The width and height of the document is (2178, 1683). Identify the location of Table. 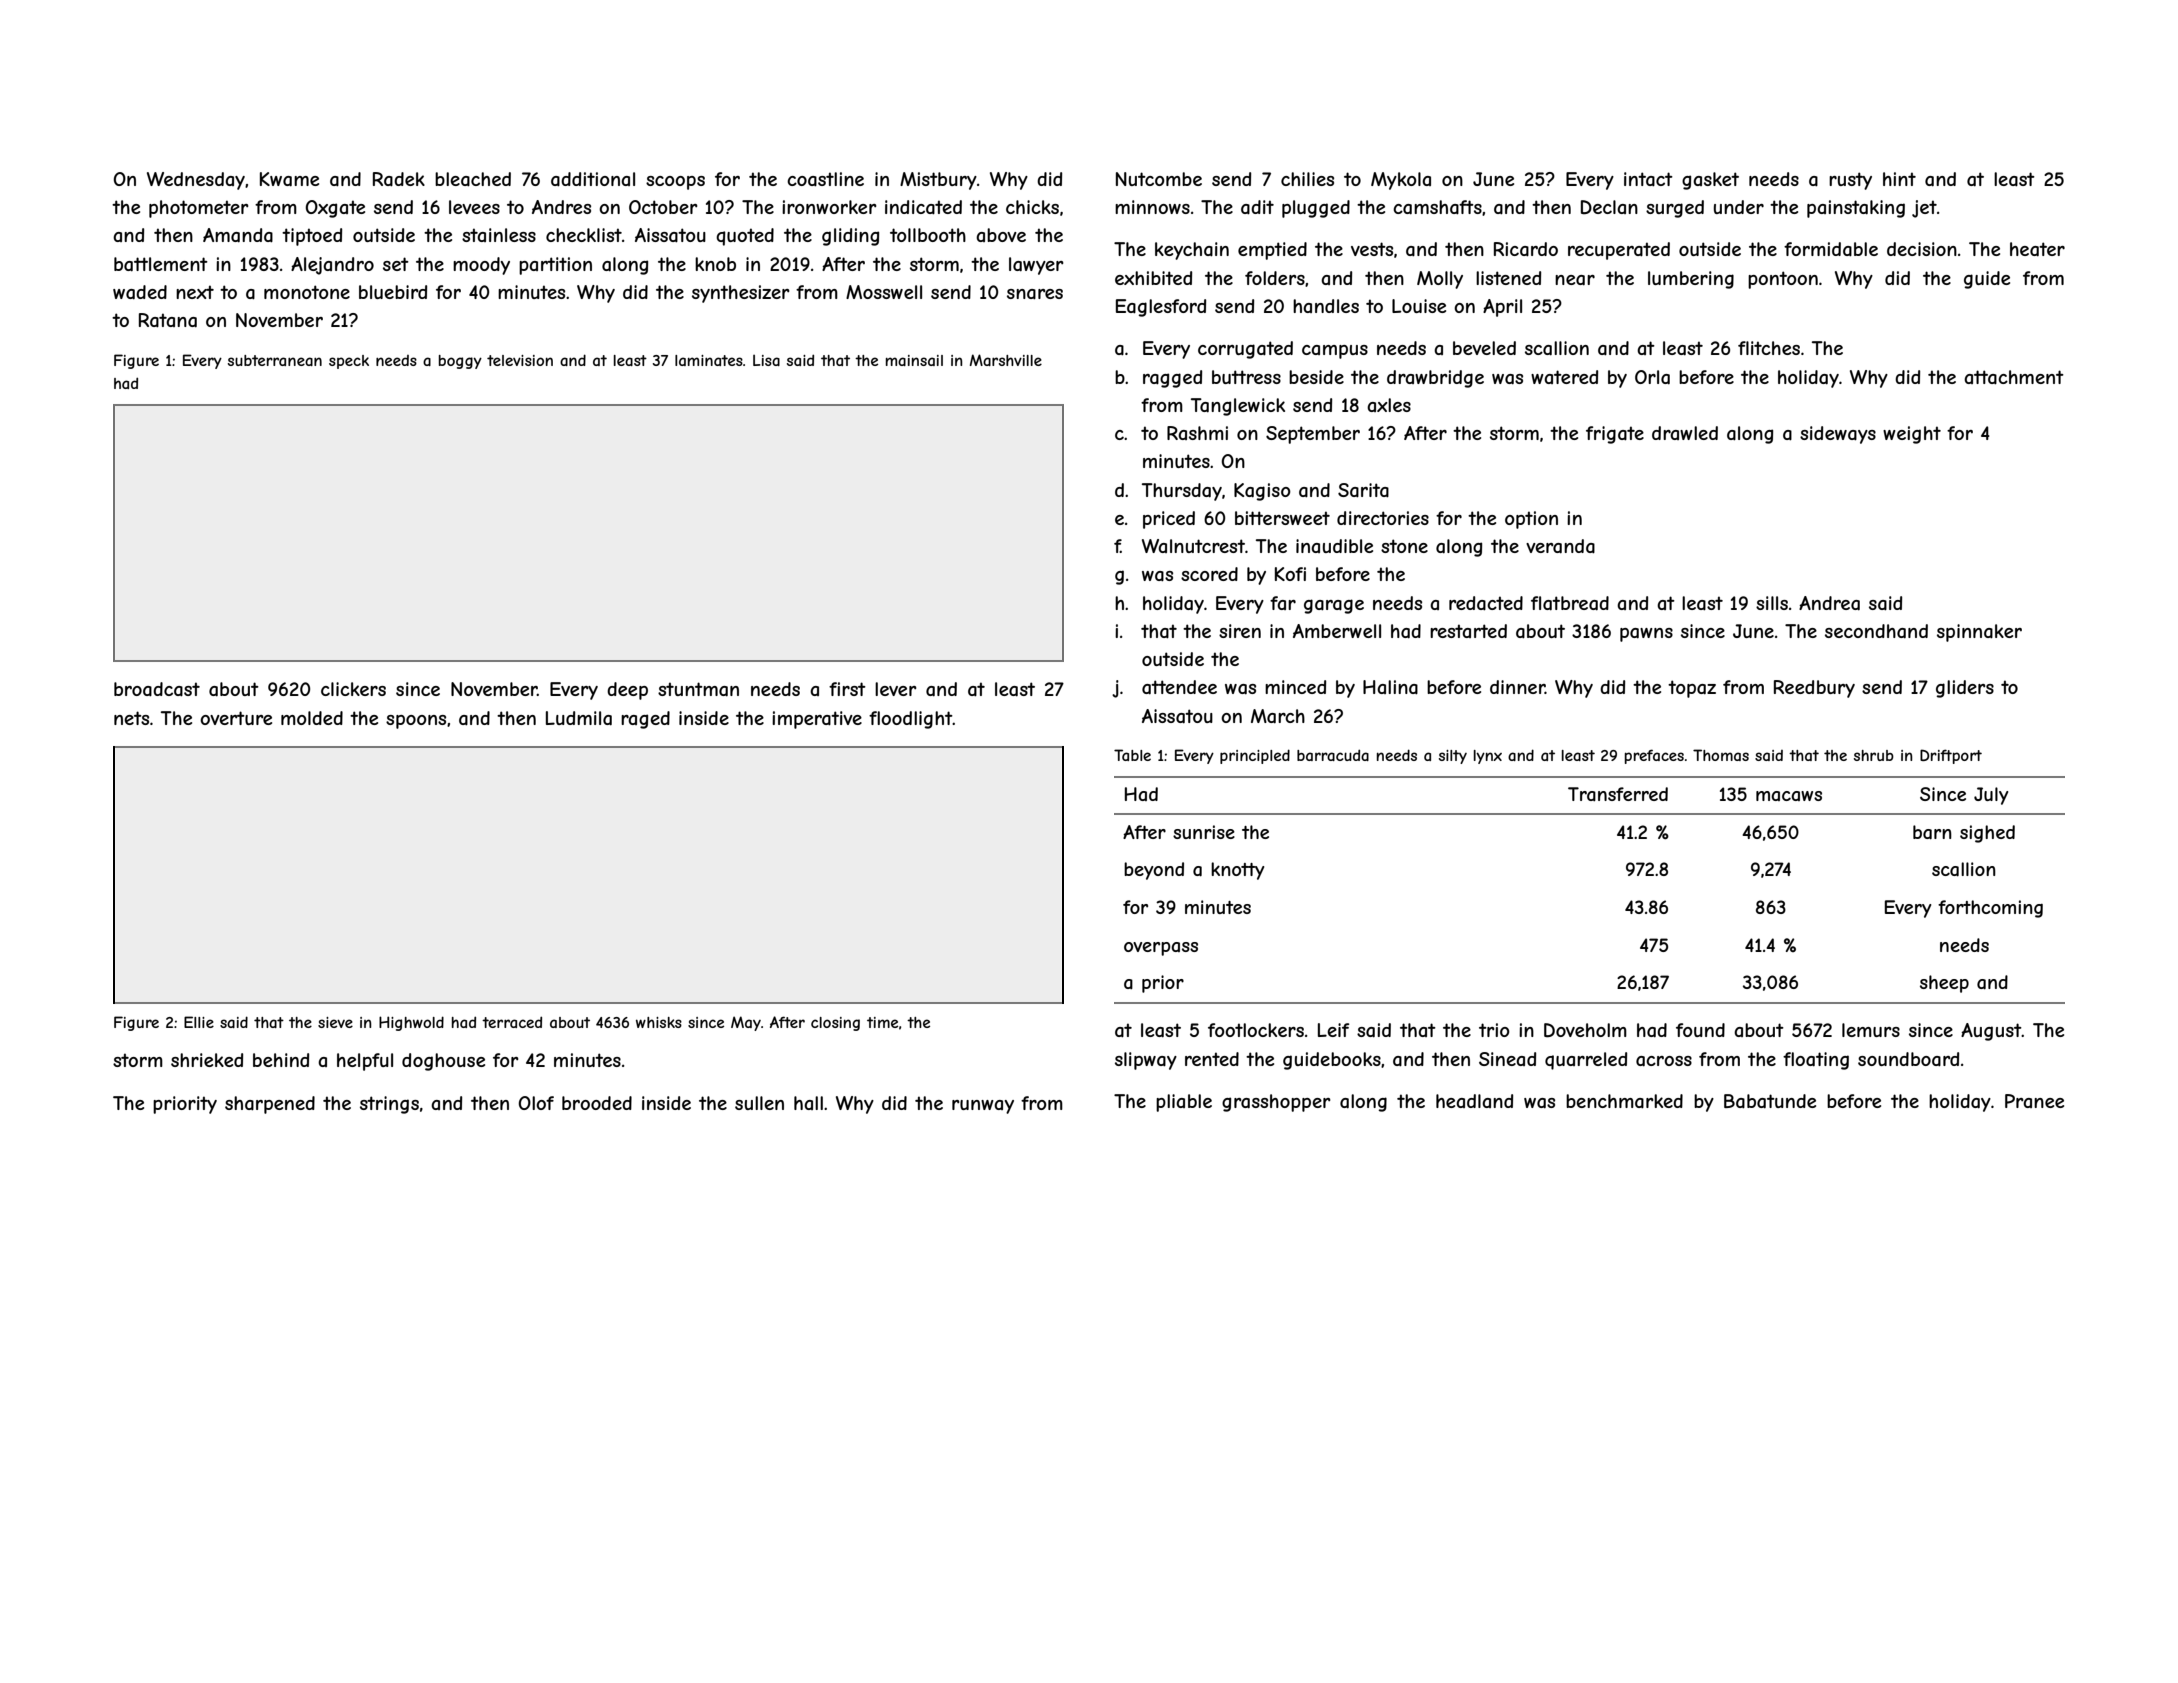
(1132, 755).
